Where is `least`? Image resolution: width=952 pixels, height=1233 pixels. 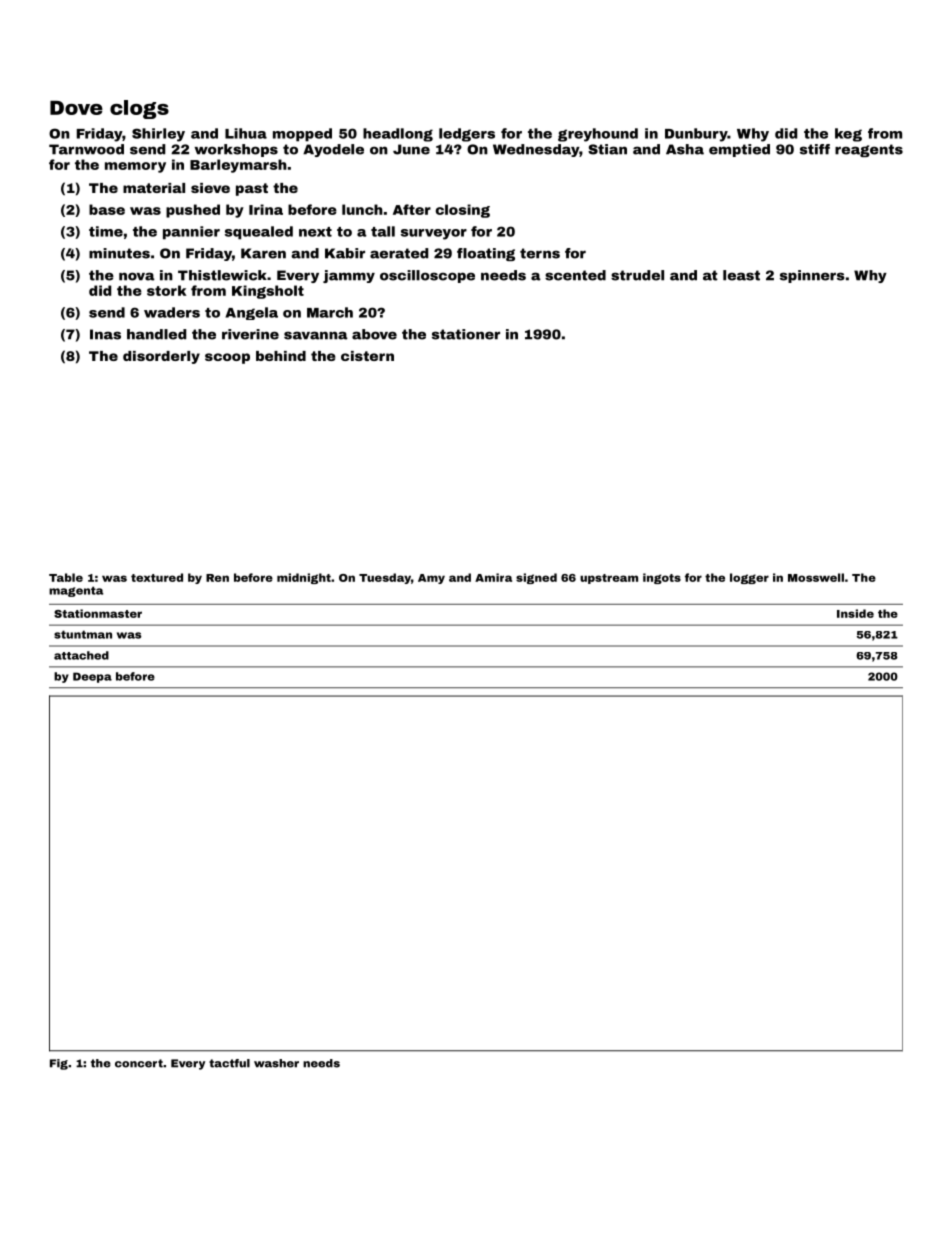 least is located at coordinates (741, 275).
